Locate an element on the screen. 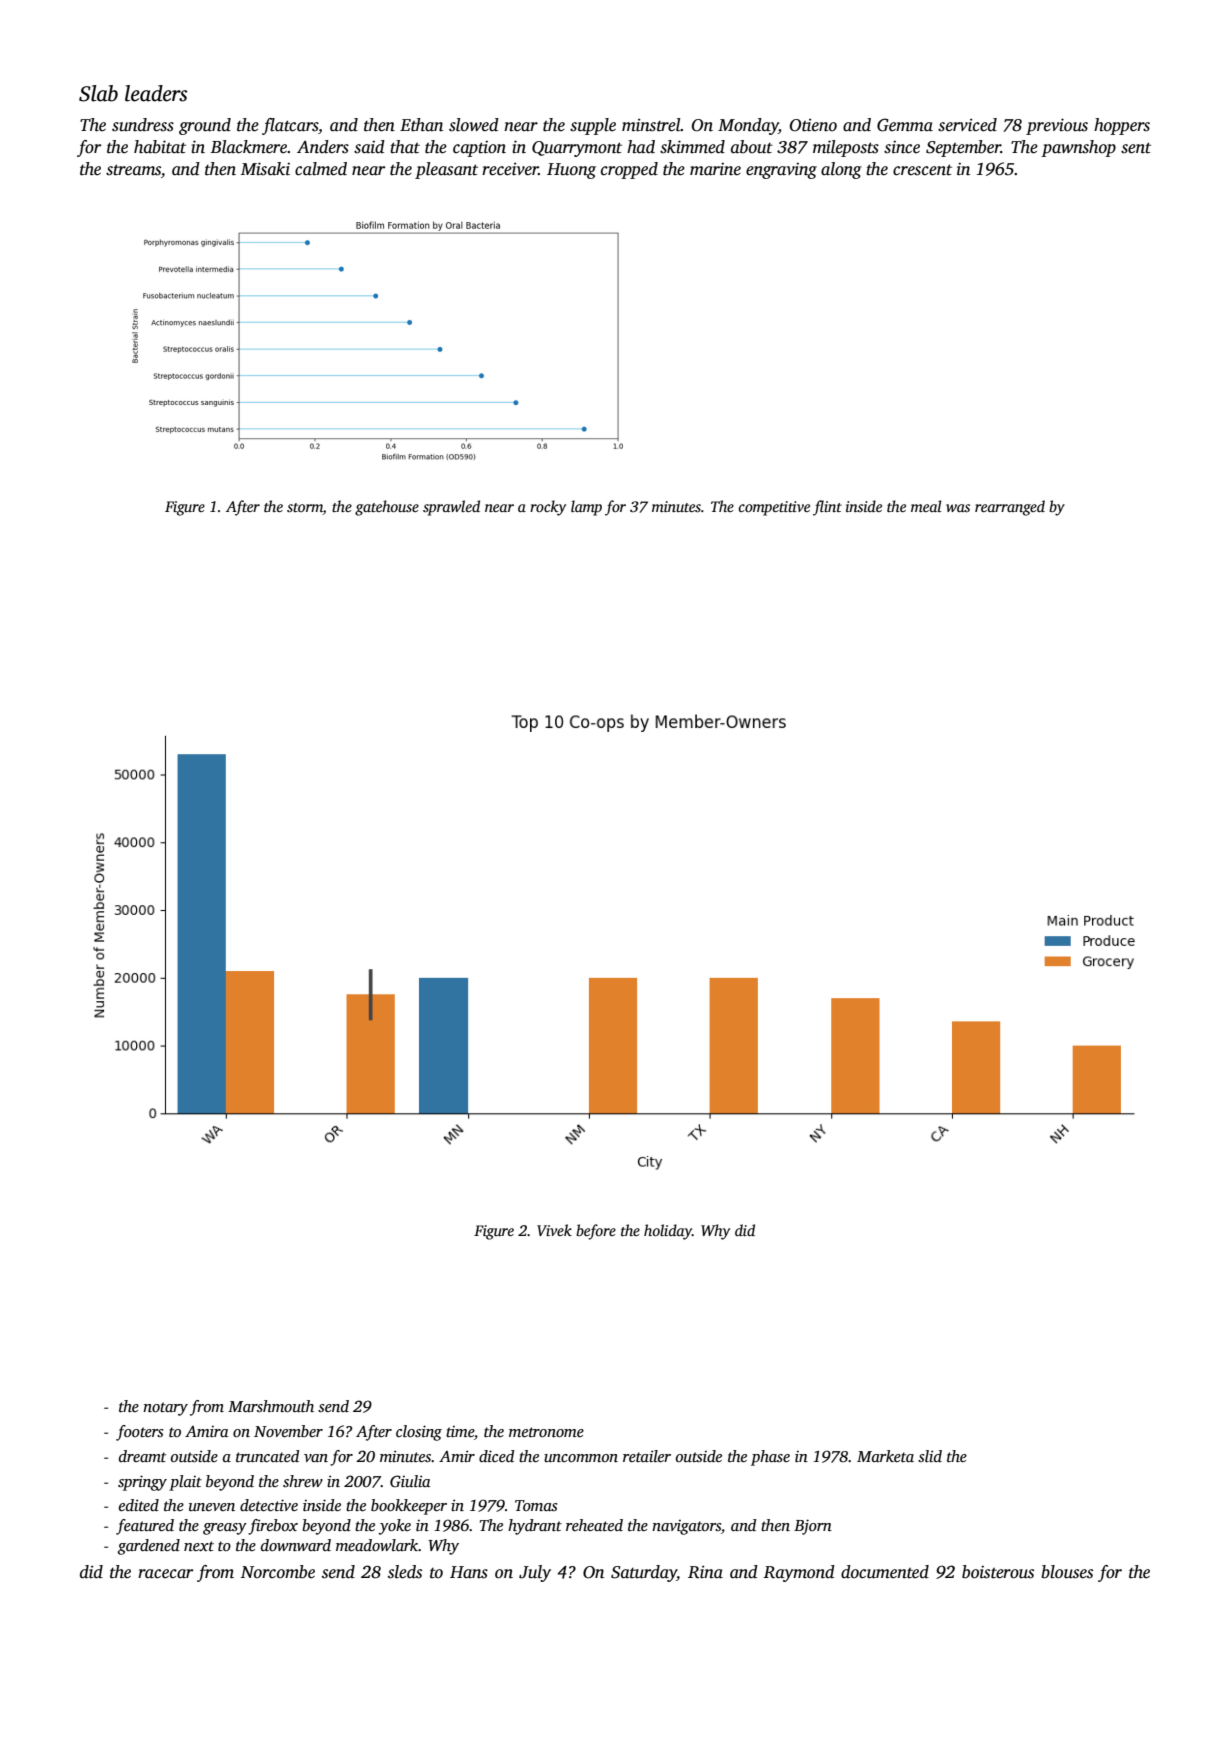 The height and width of the screenshot is (1739, 1230). downward is located at coordinates (296, 1545).
